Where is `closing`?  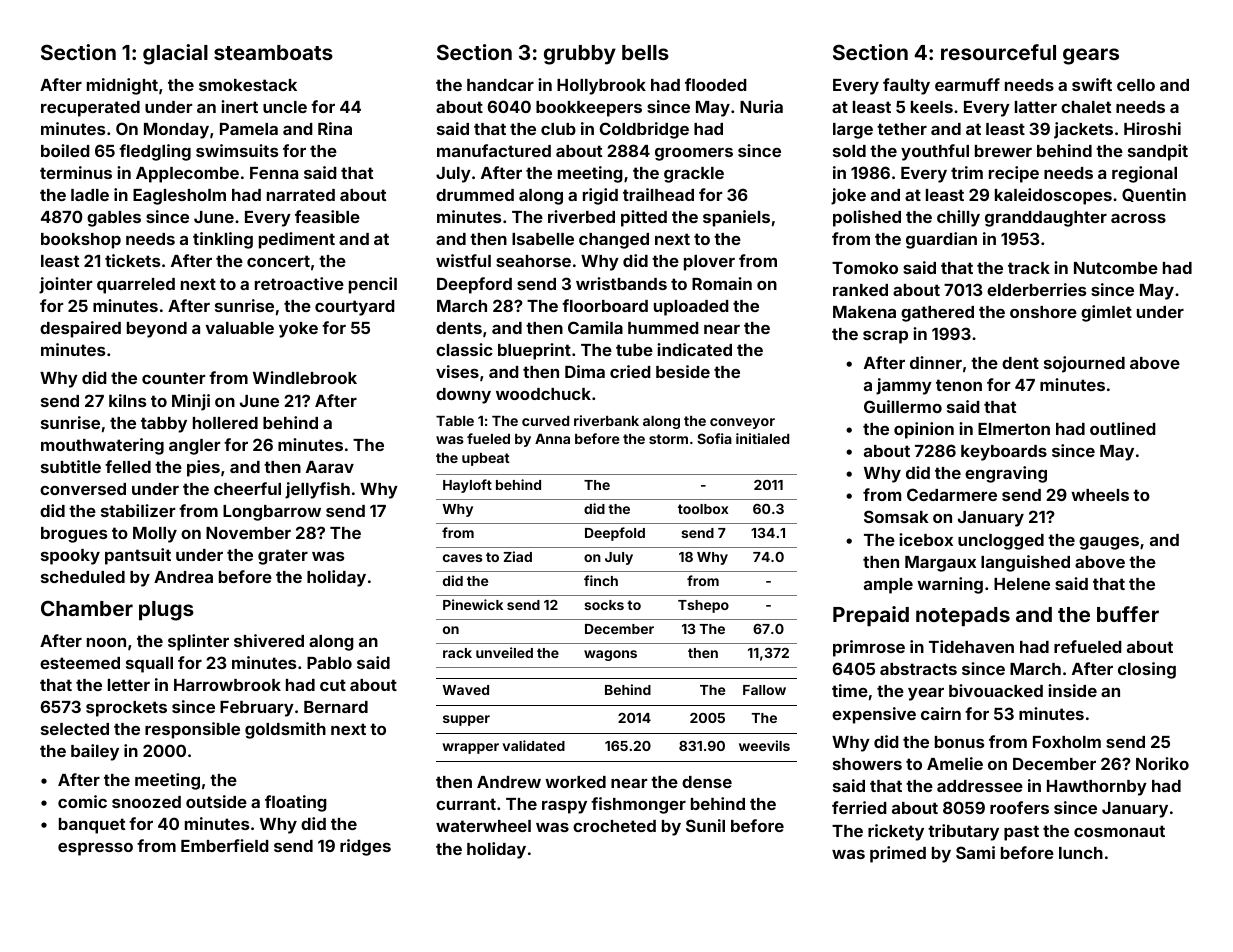
closing is located at coordinates (1147, 670).
